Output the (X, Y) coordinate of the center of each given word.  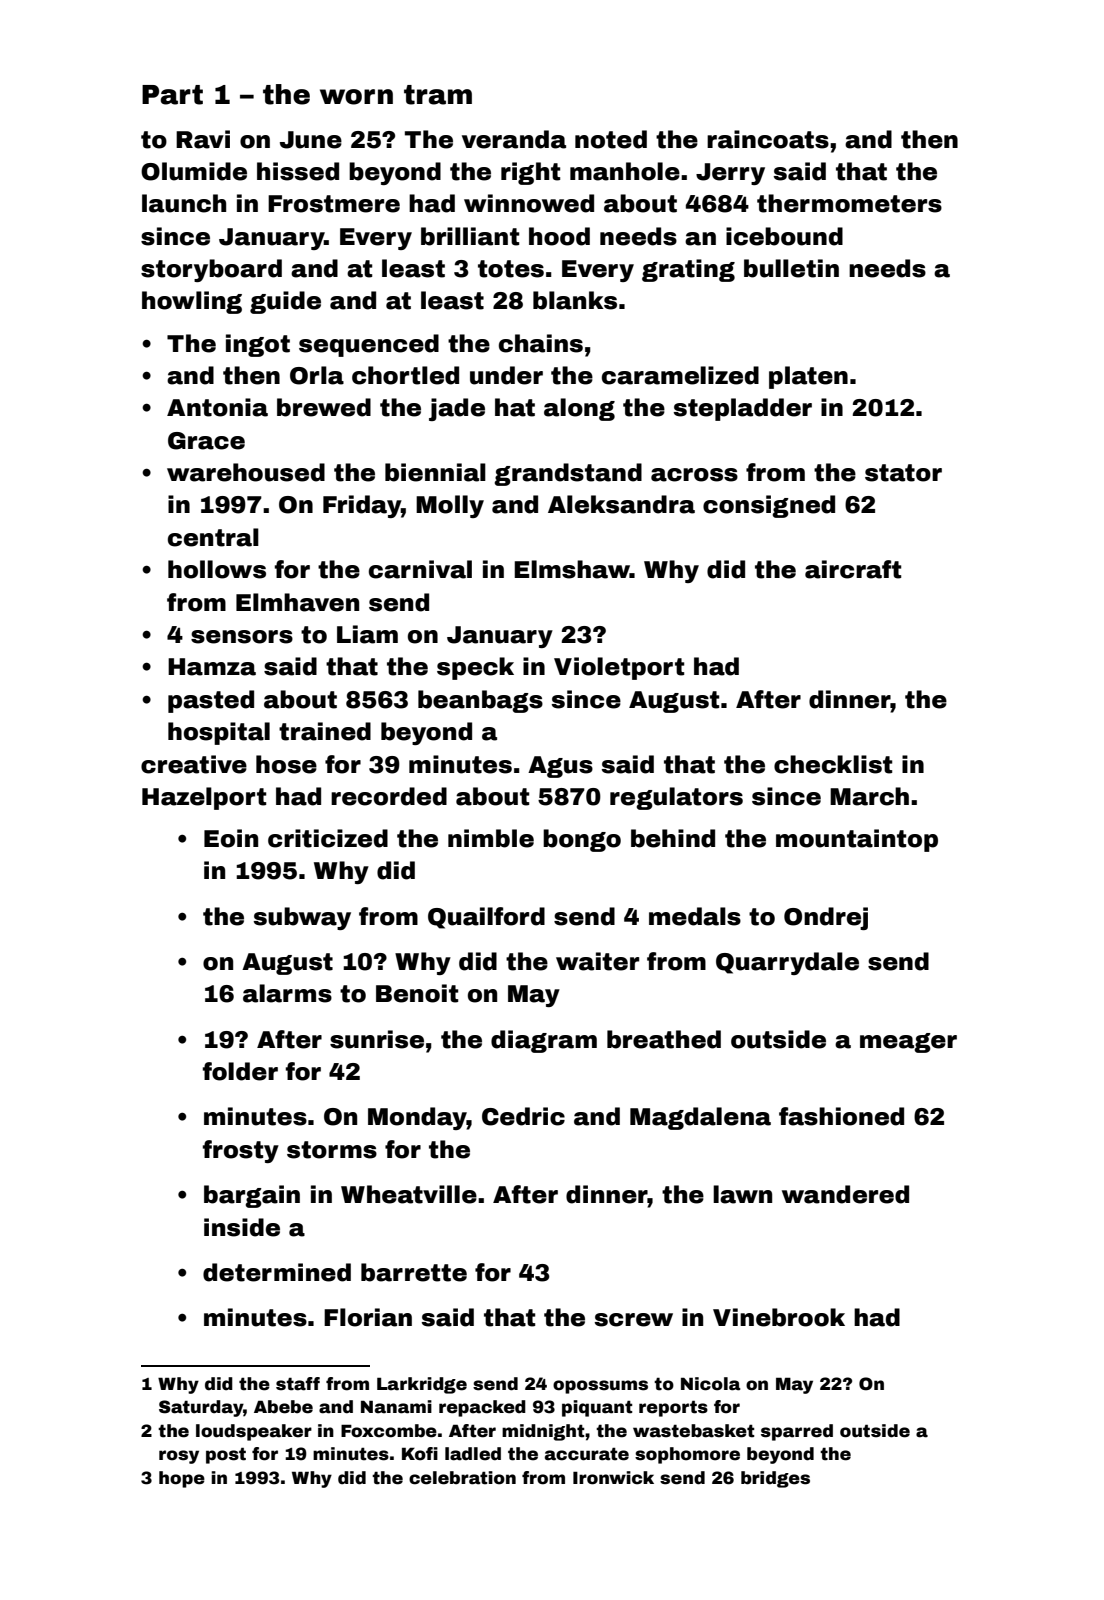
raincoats (768, 139)
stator (903, 473)
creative (194, 764)
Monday (417, 1118)
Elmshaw (572, 569)
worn (356, 97)
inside (242, 1227)
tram (438, 95)
